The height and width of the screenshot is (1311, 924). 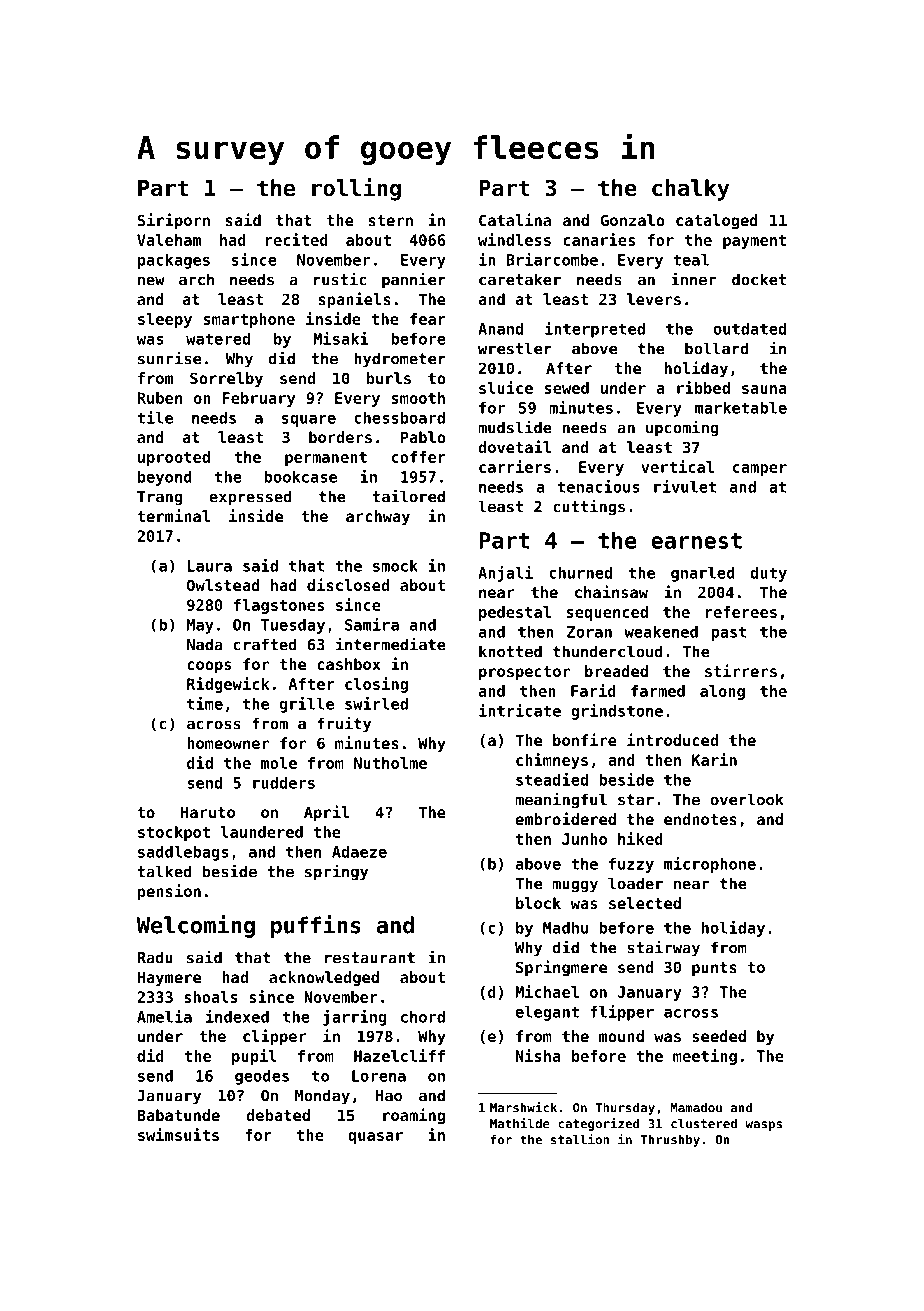 I want to click on stairway, so click(x=663, y=948).
